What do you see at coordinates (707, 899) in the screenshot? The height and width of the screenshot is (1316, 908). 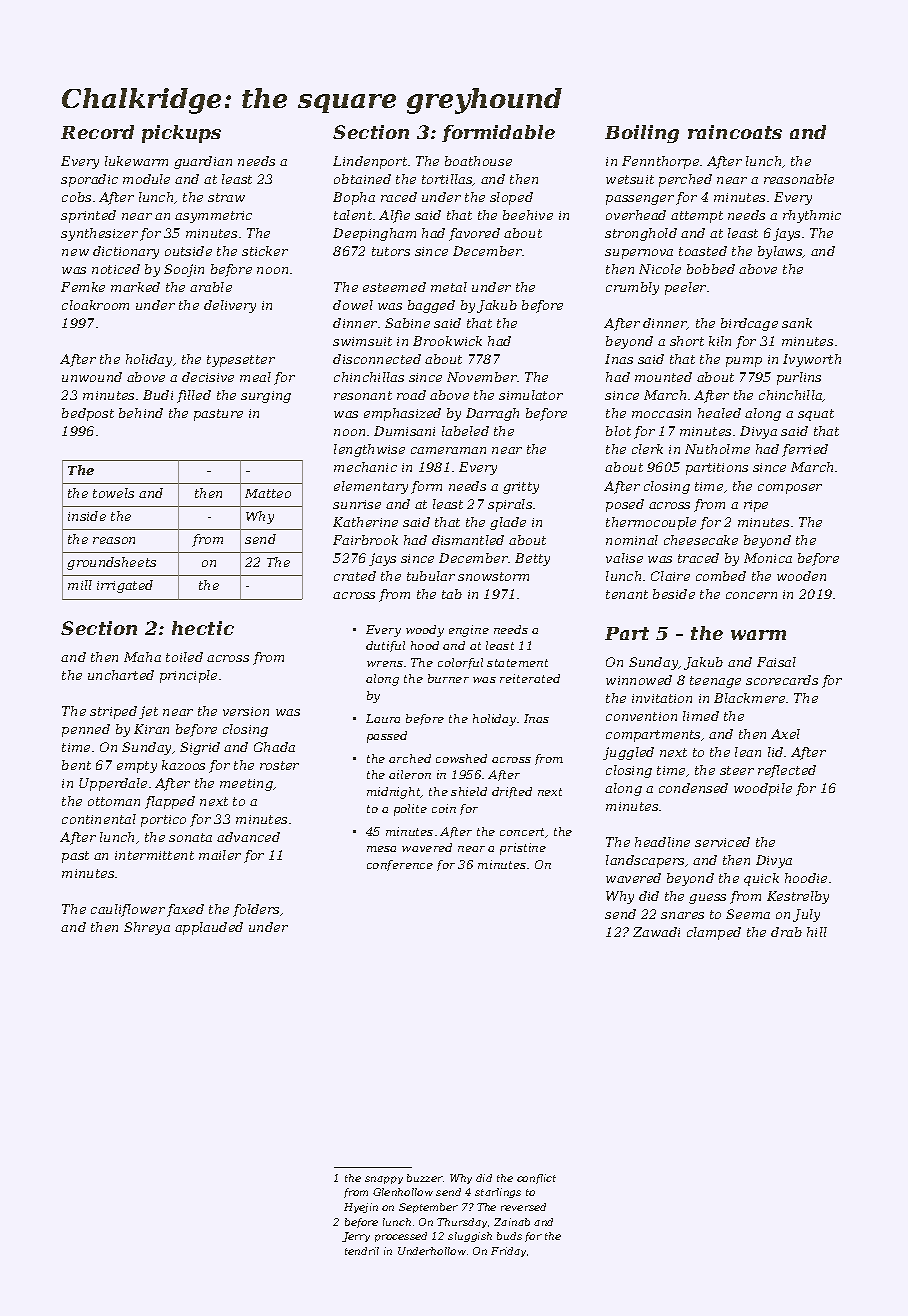 I see `guess` at bounding box center [707, 899].
